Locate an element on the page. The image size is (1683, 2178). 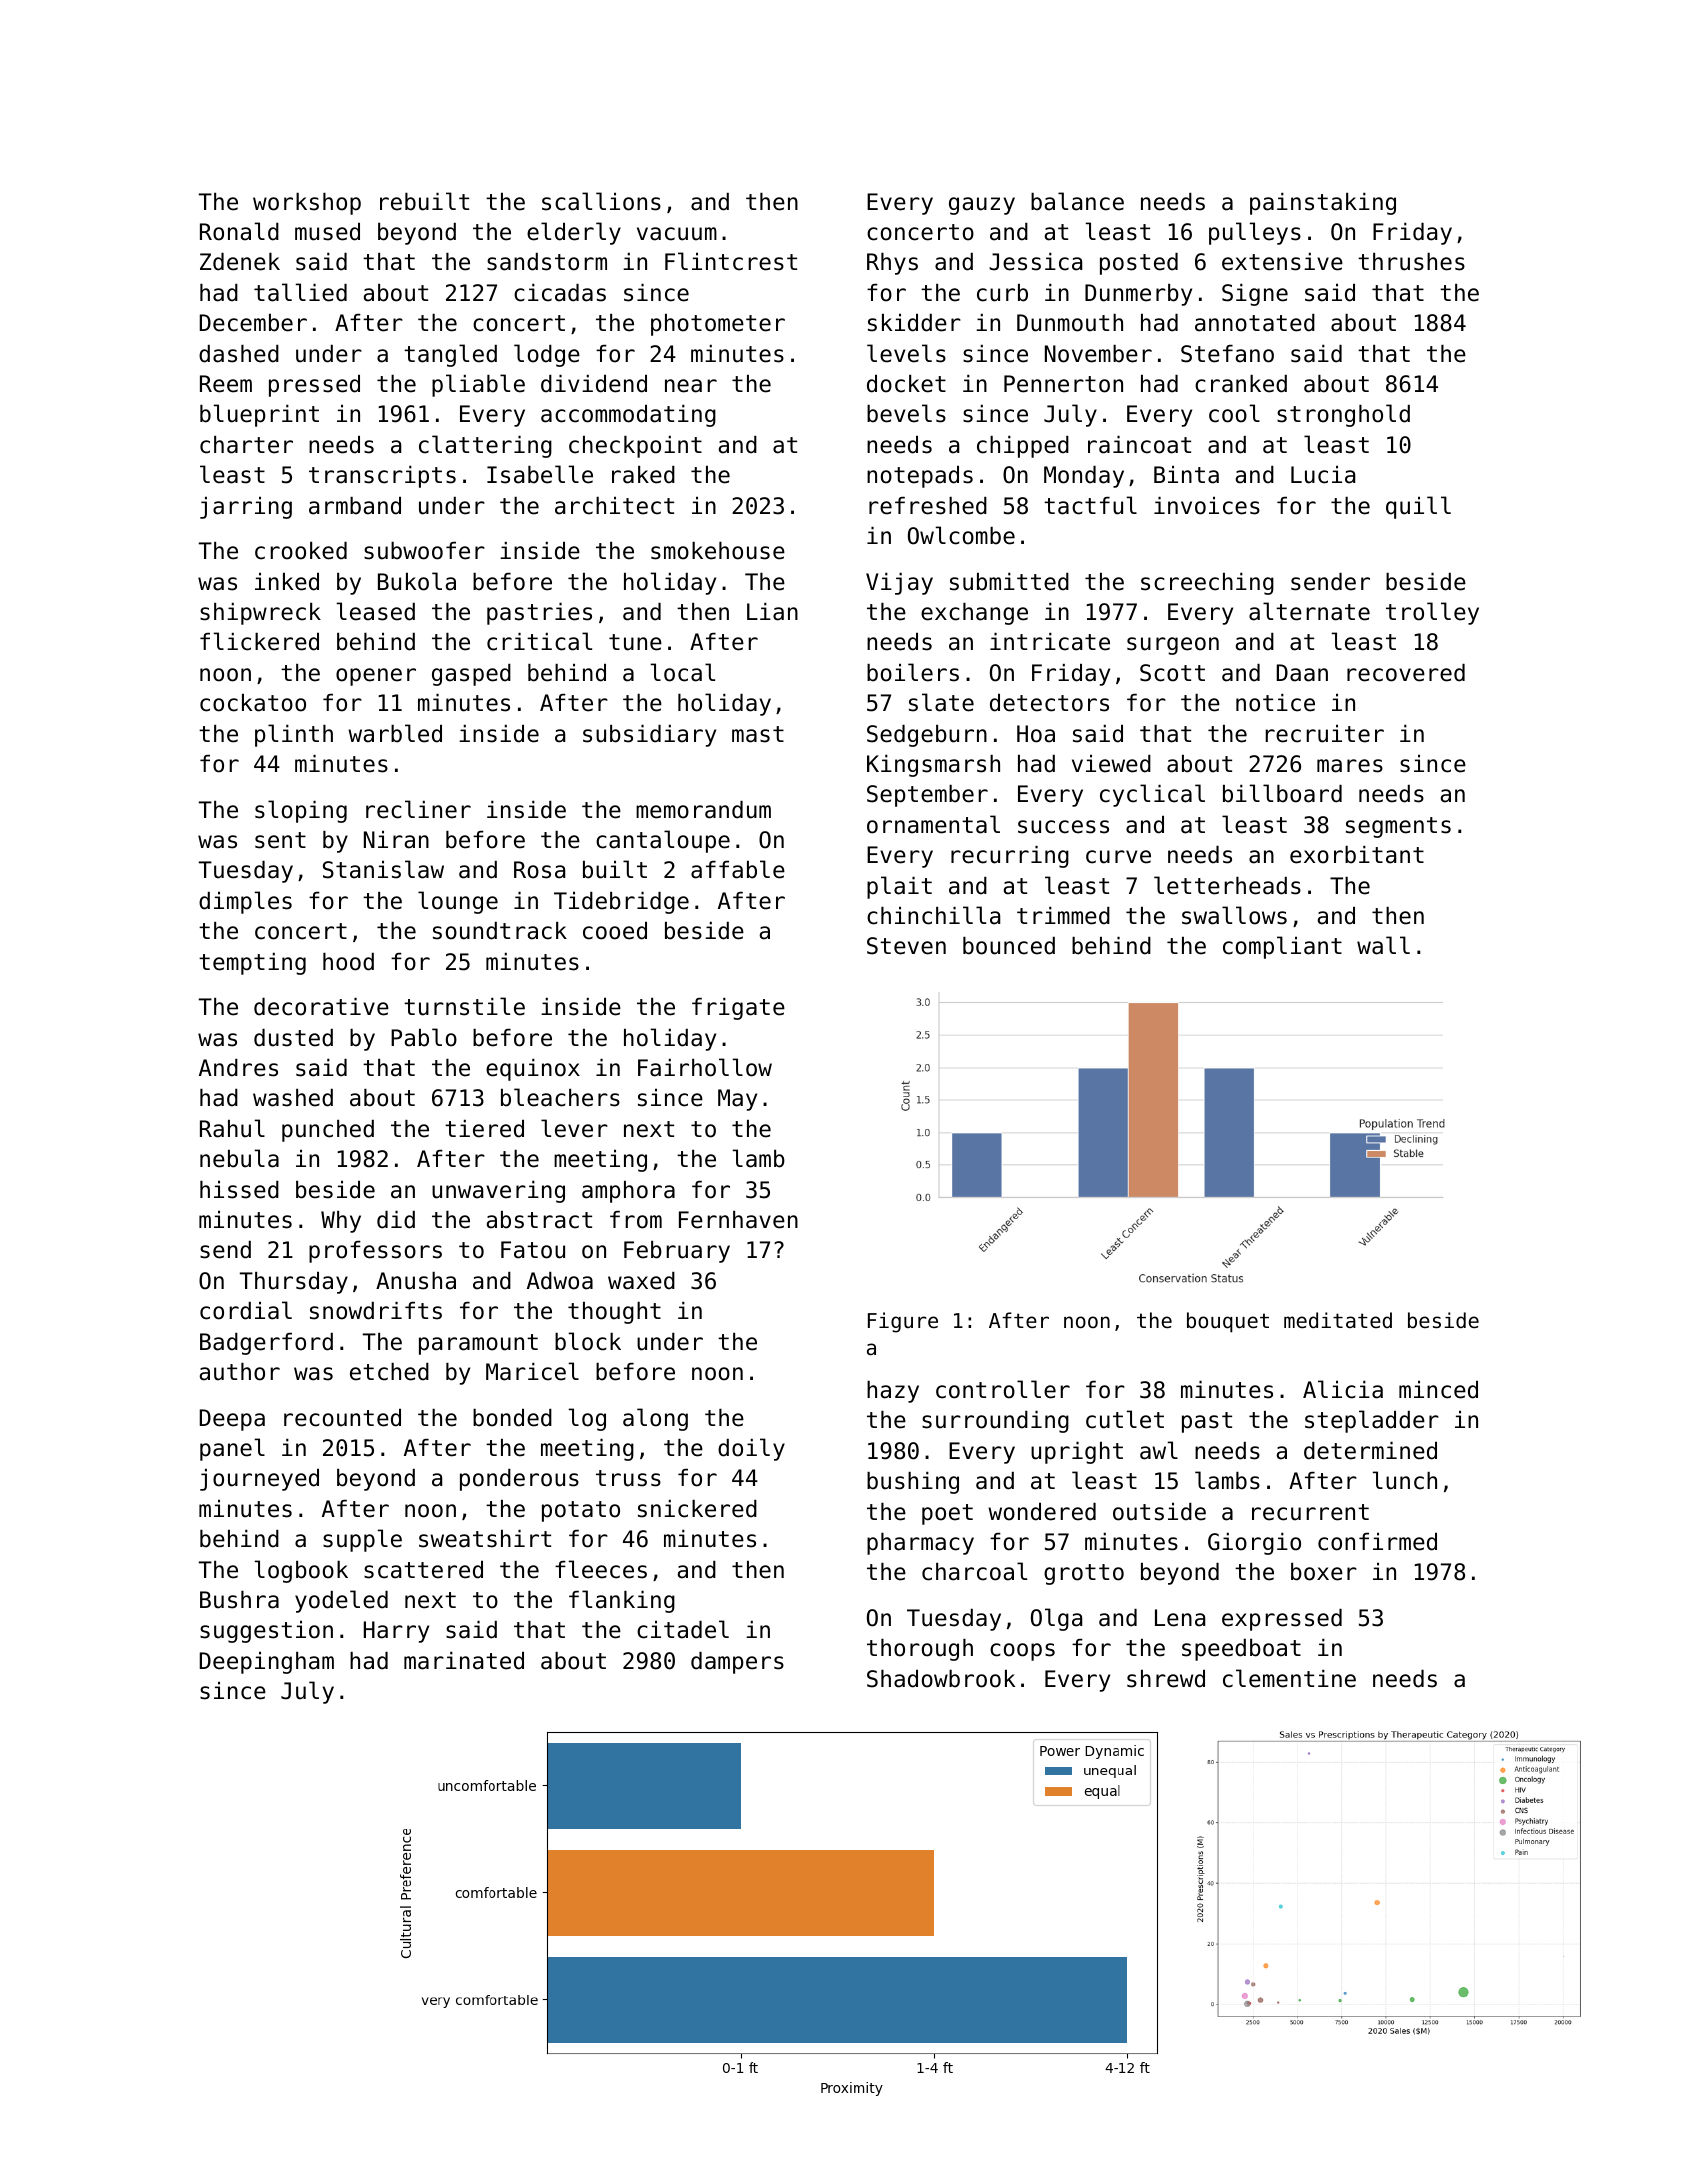
Bushra is located at coordinates (239, 1600).
